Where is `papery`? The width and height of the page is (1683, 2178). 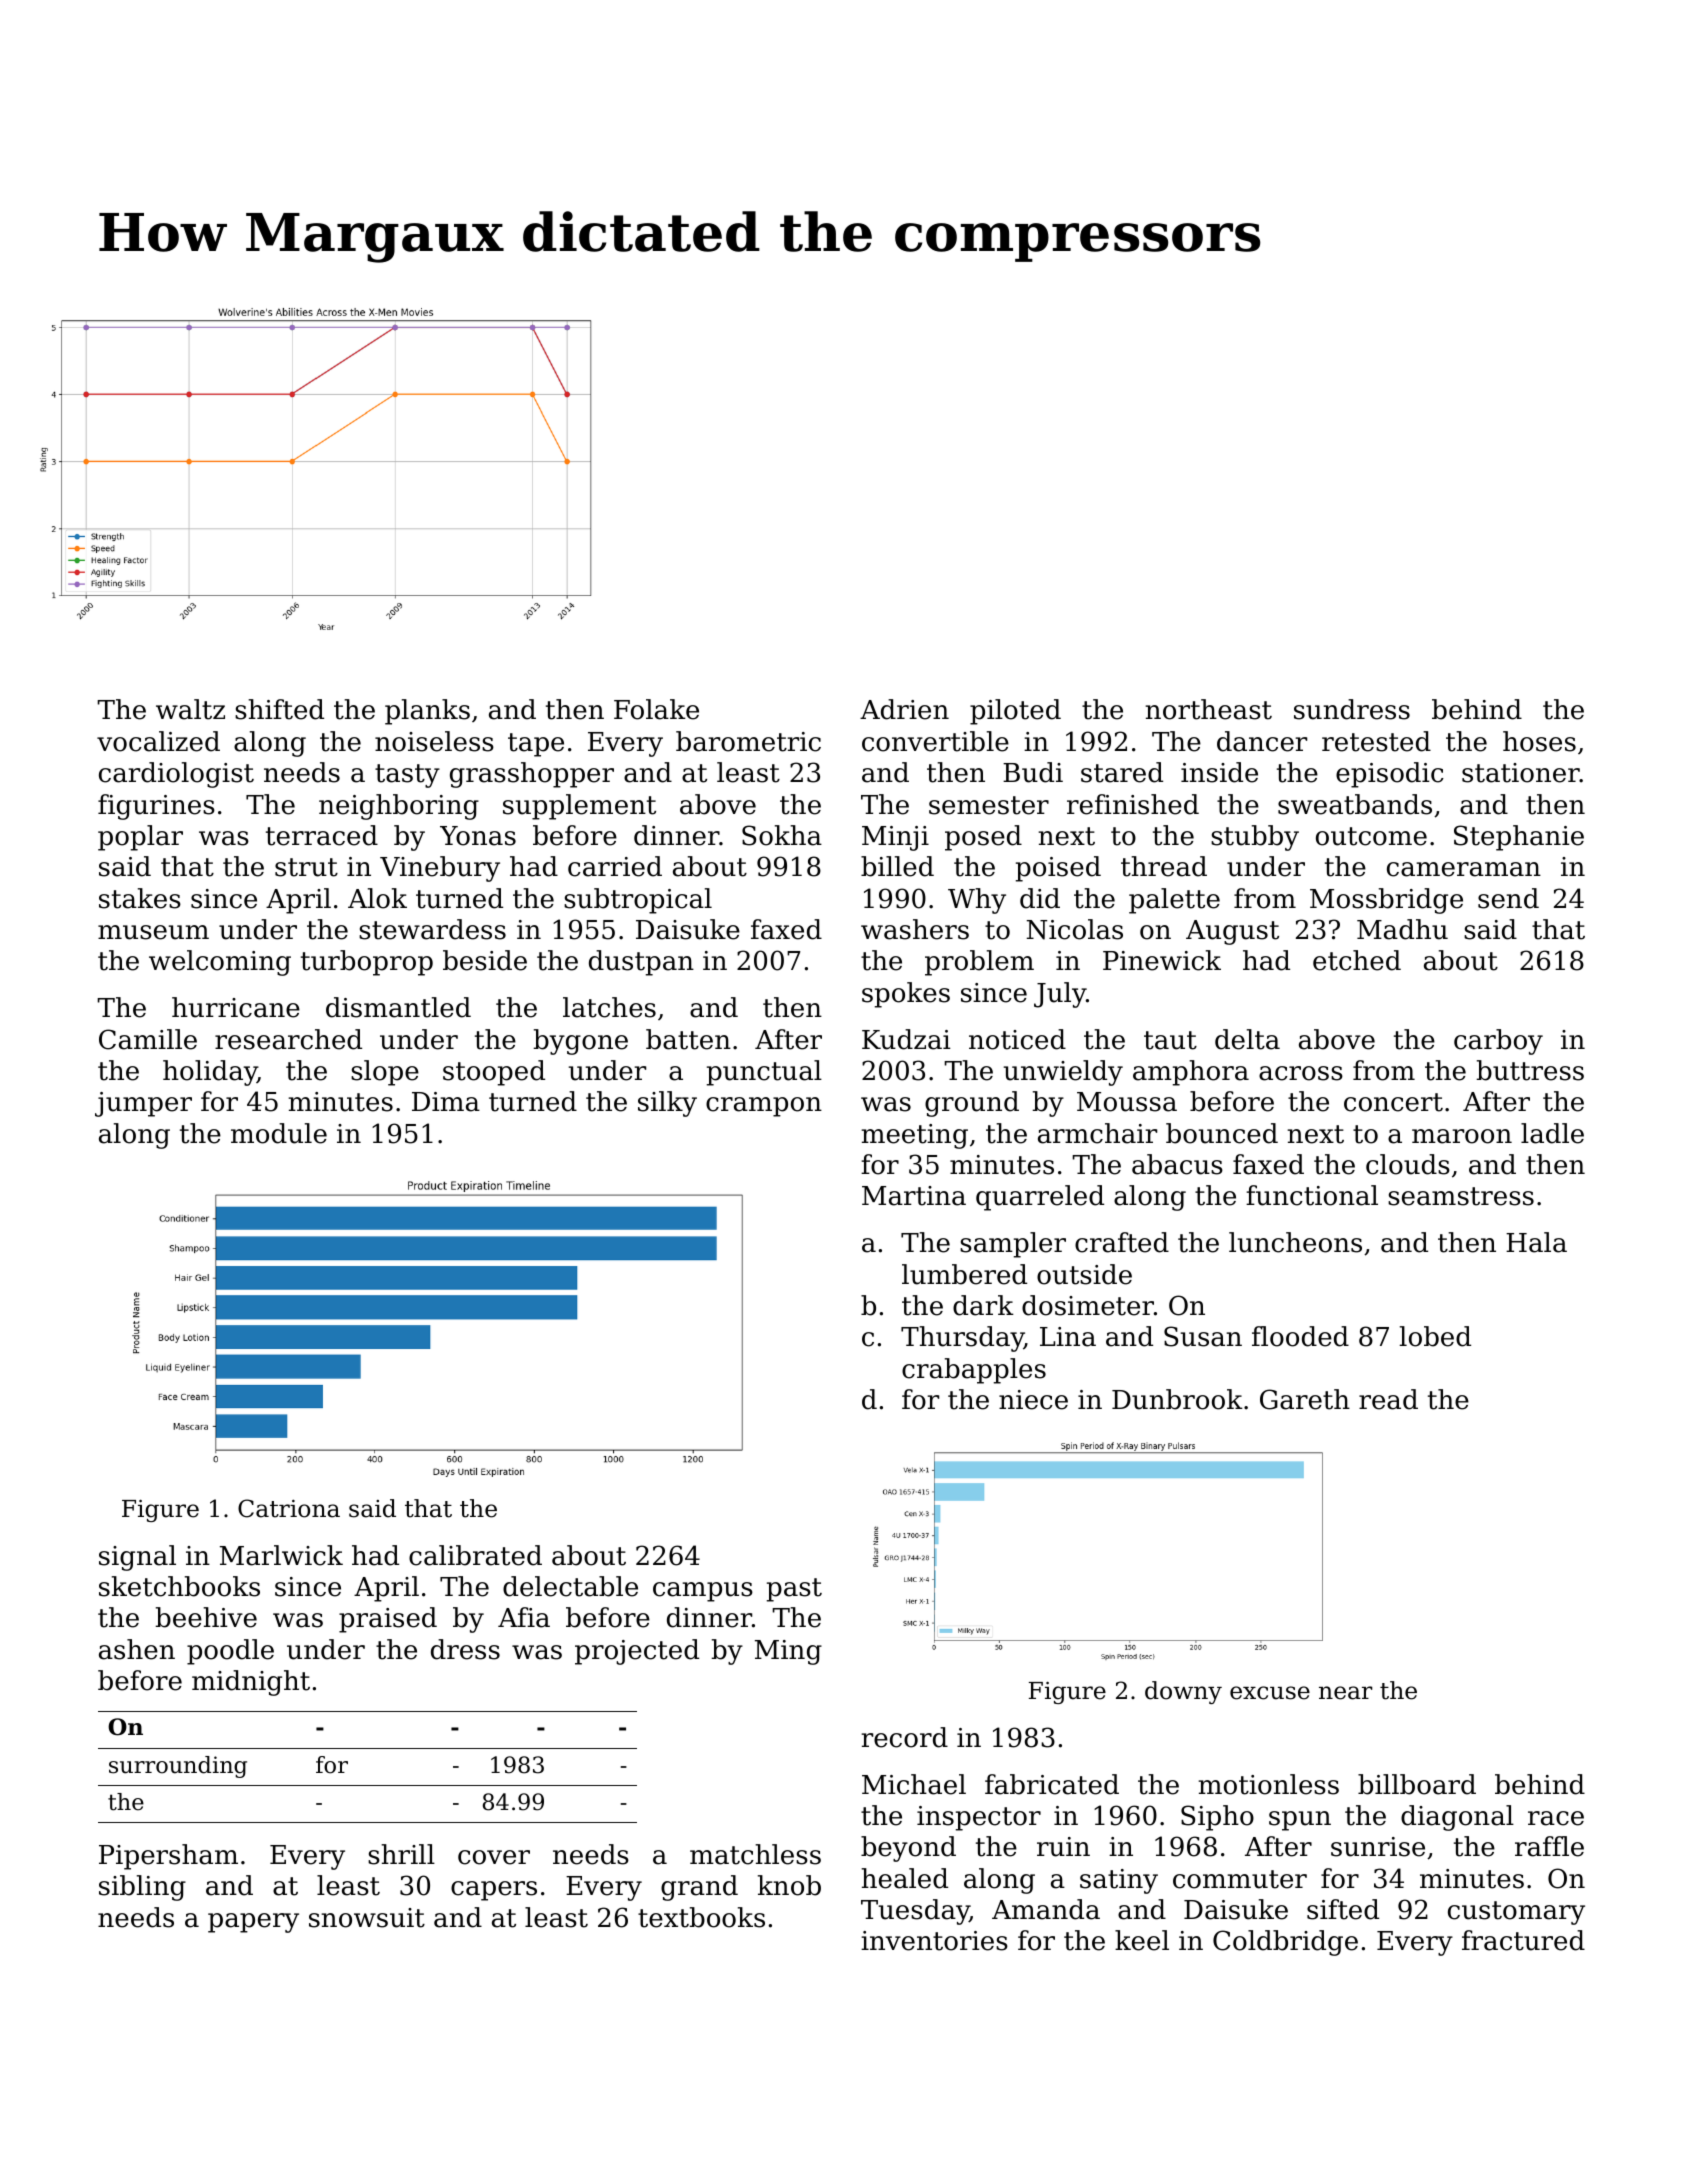
papery is located at coordinates (253, 1923).
